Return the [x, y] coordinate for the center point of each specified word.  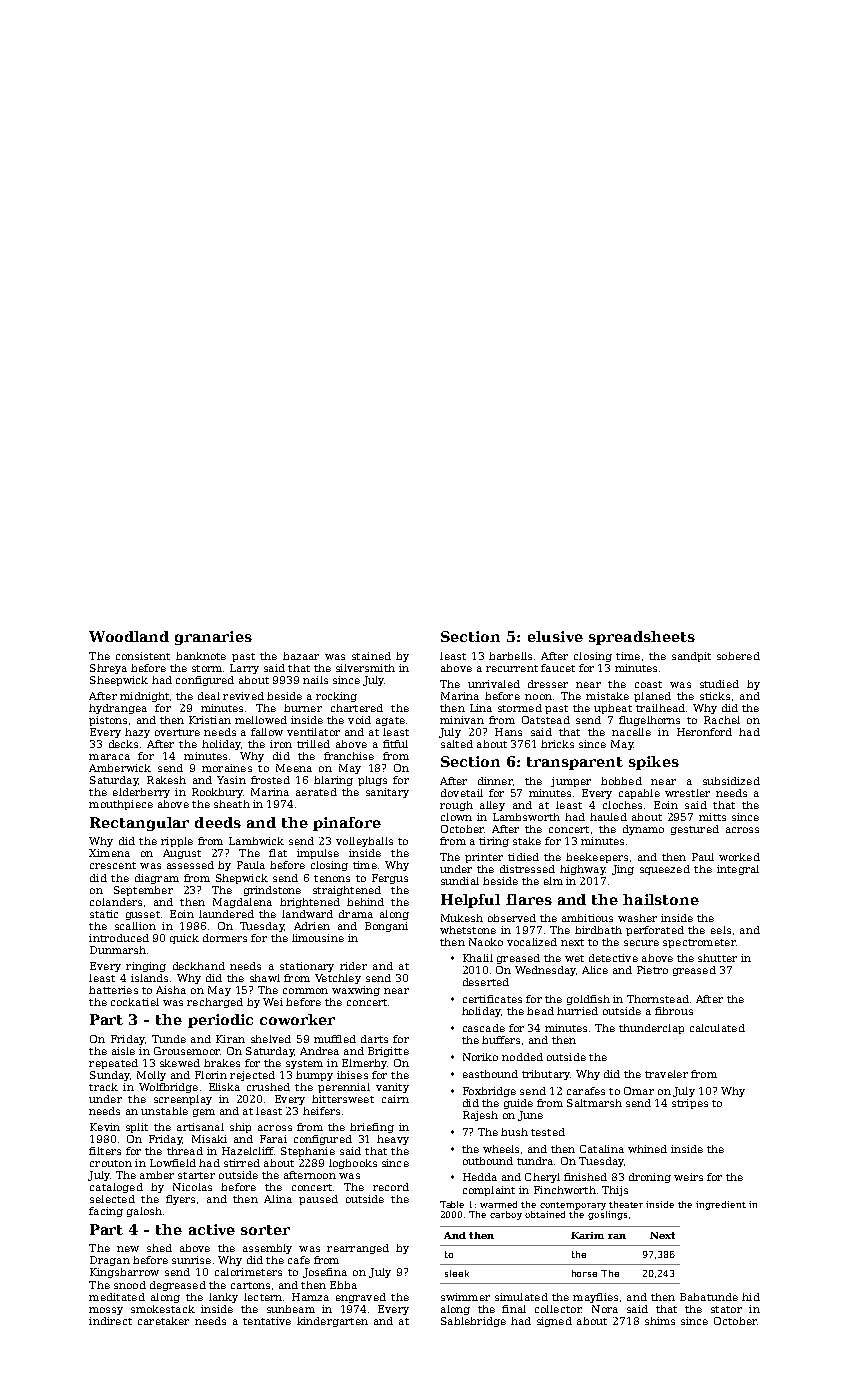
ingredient [721, 1205]
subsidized [731, 781]
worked [739, 857]
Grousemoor [187, 1051]
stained [371, 656]
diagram [157, 879]
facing [106, 1212]
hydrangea [118, 709]
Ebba [343, 1285]
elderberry [141, 793]
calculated [717, 1028]
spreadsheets [642, 638]
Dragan [110, 1261]
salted [457, 744]
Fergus [390, 879]
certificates [492, 999]
